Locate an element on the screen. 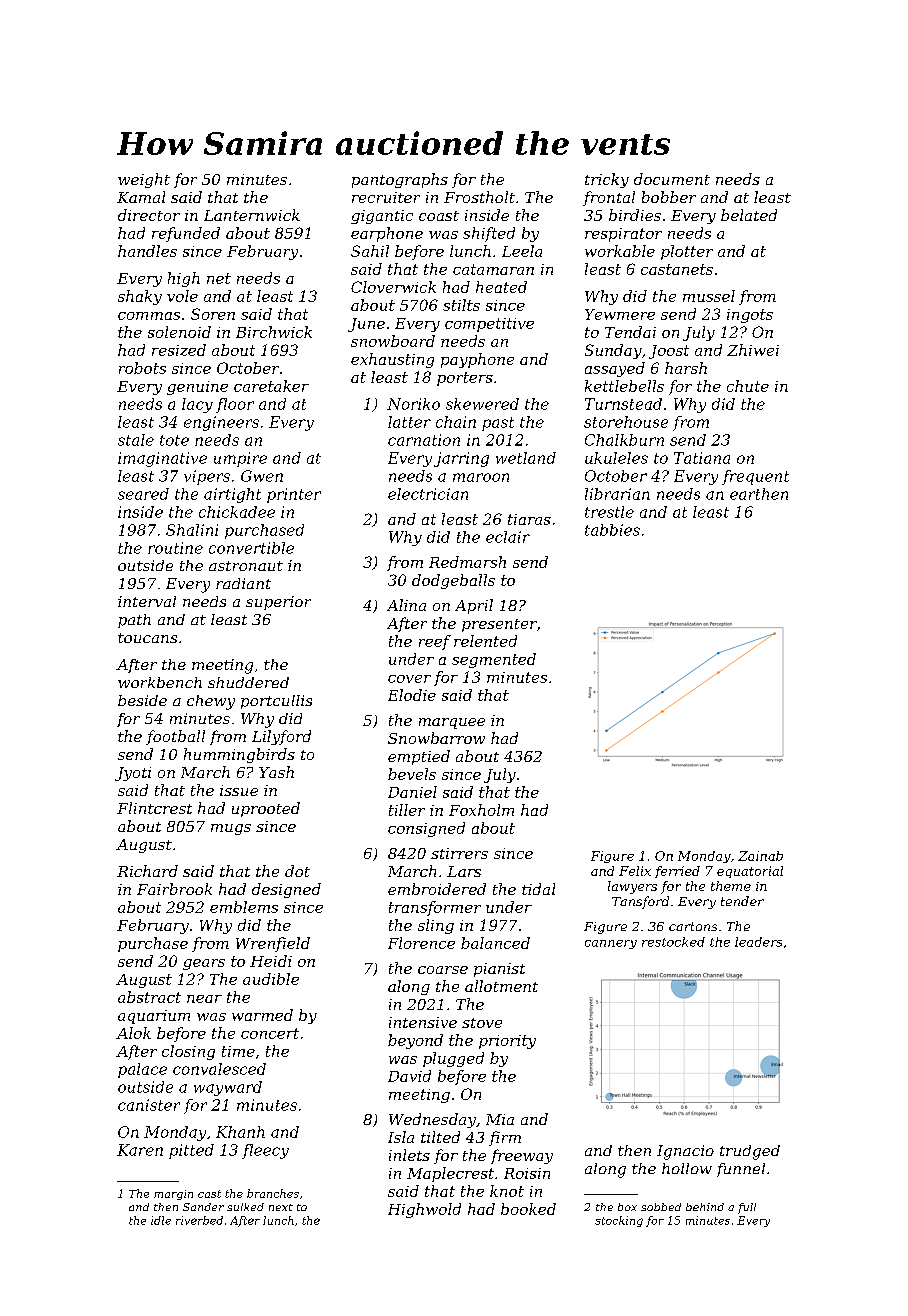 Image resolution: width=908 pixels, height=1316 pixels. librarian is located at coordinates (617, 494).
